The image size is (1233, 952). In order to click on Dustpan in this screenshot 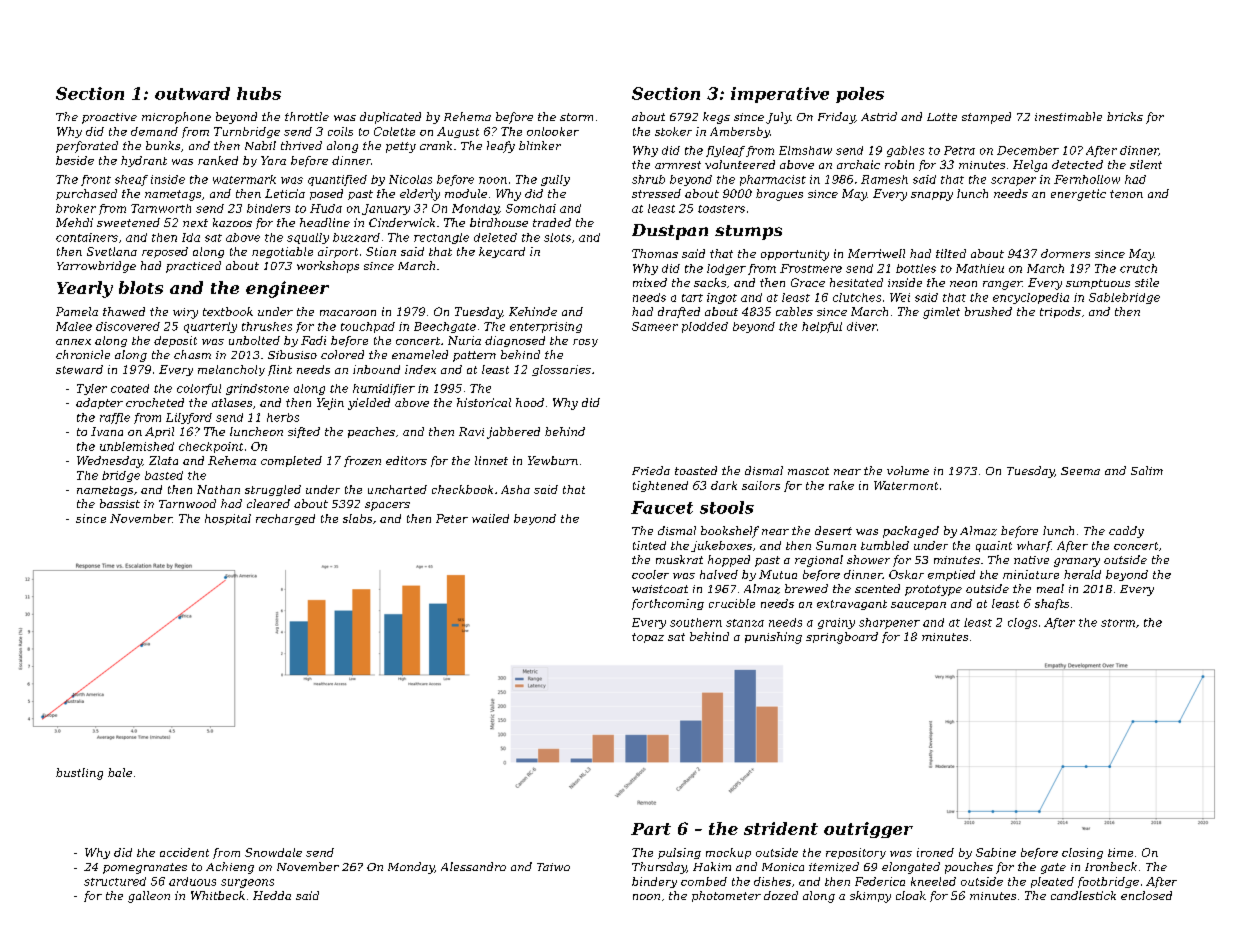, I will do `click(670, 232)`.
